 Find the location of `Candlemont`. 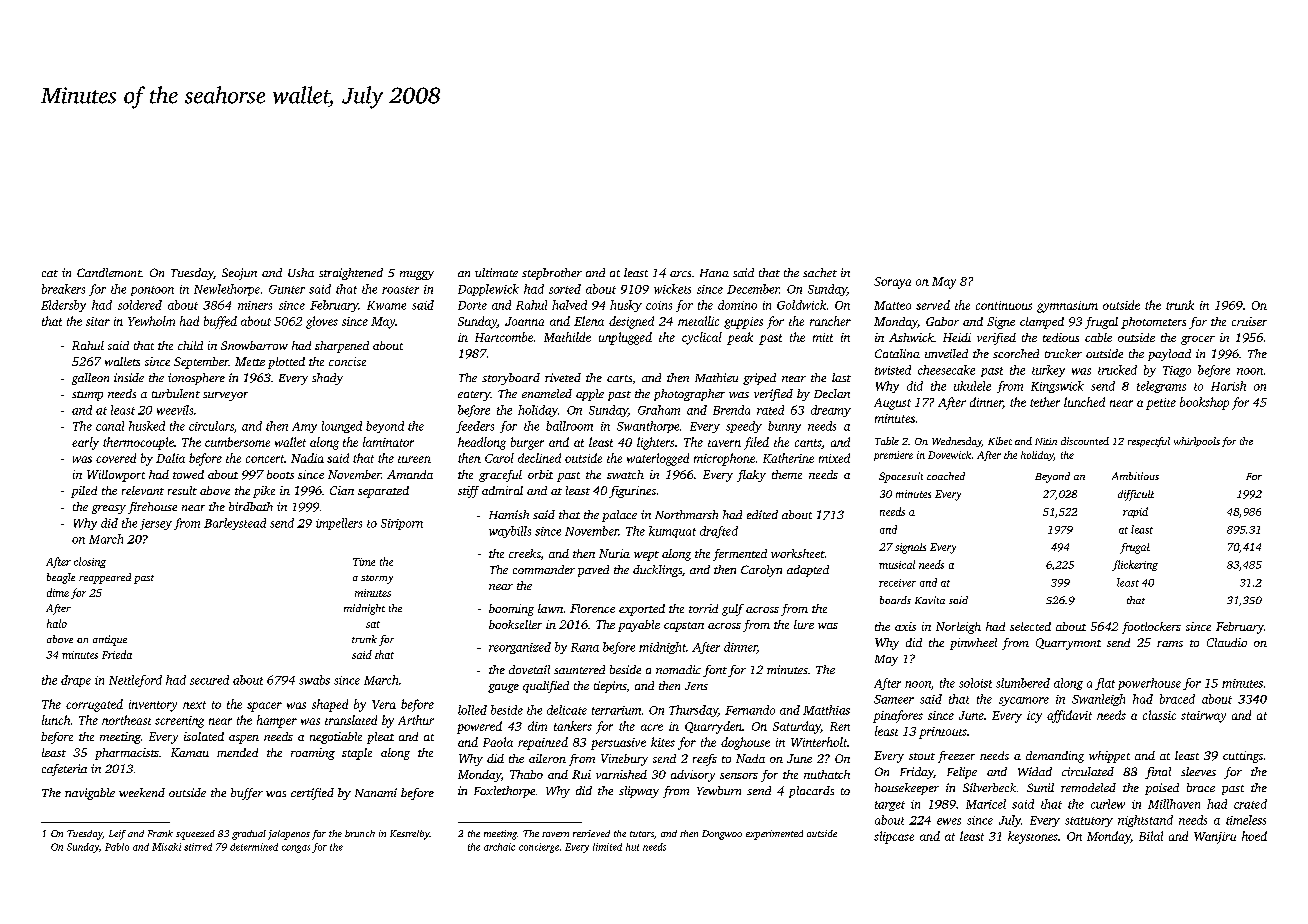

Candlemont is located at coordinates (109, 272).
